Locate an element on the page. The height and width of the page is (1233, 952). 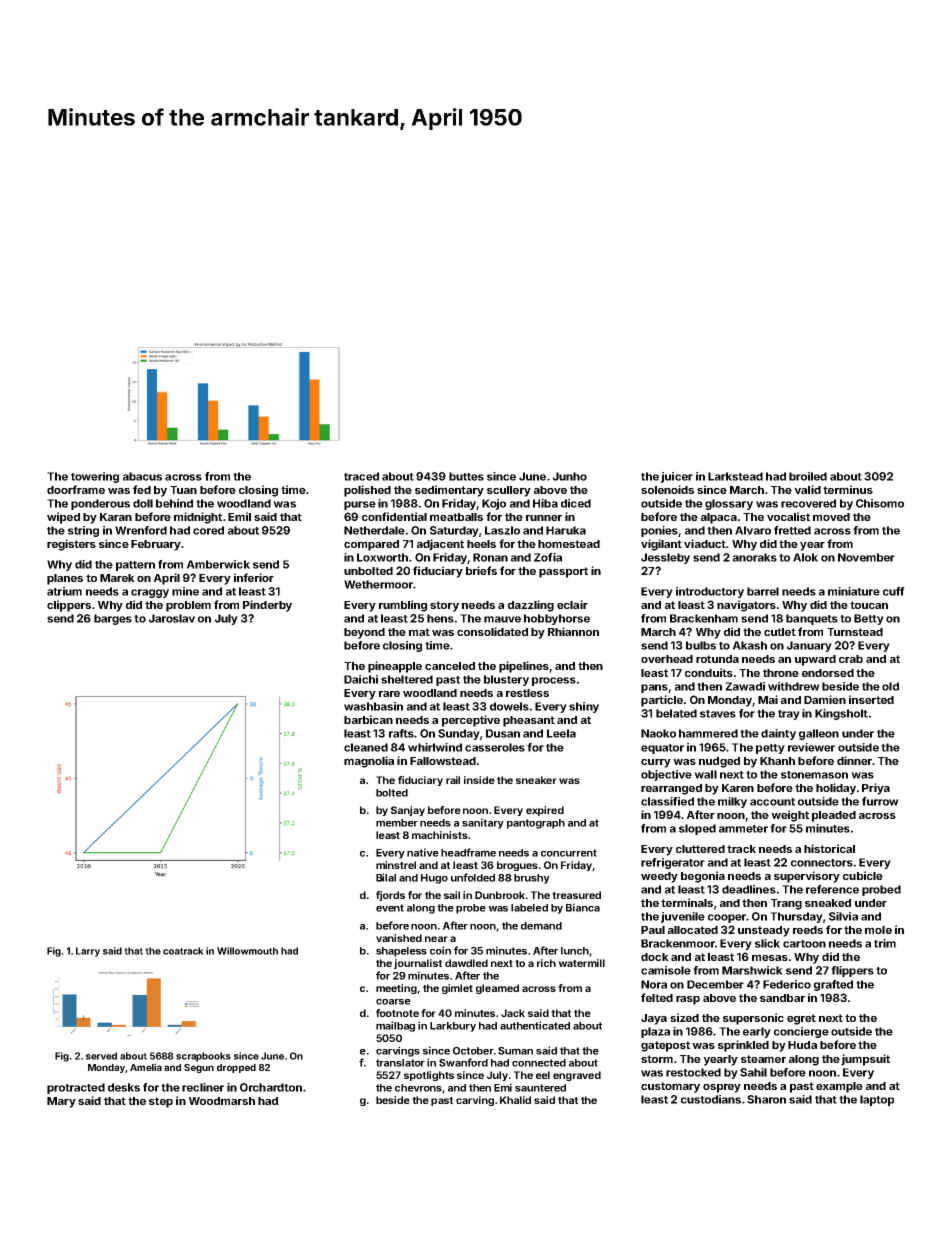
vocalist is located at coordinates (788, 516).
